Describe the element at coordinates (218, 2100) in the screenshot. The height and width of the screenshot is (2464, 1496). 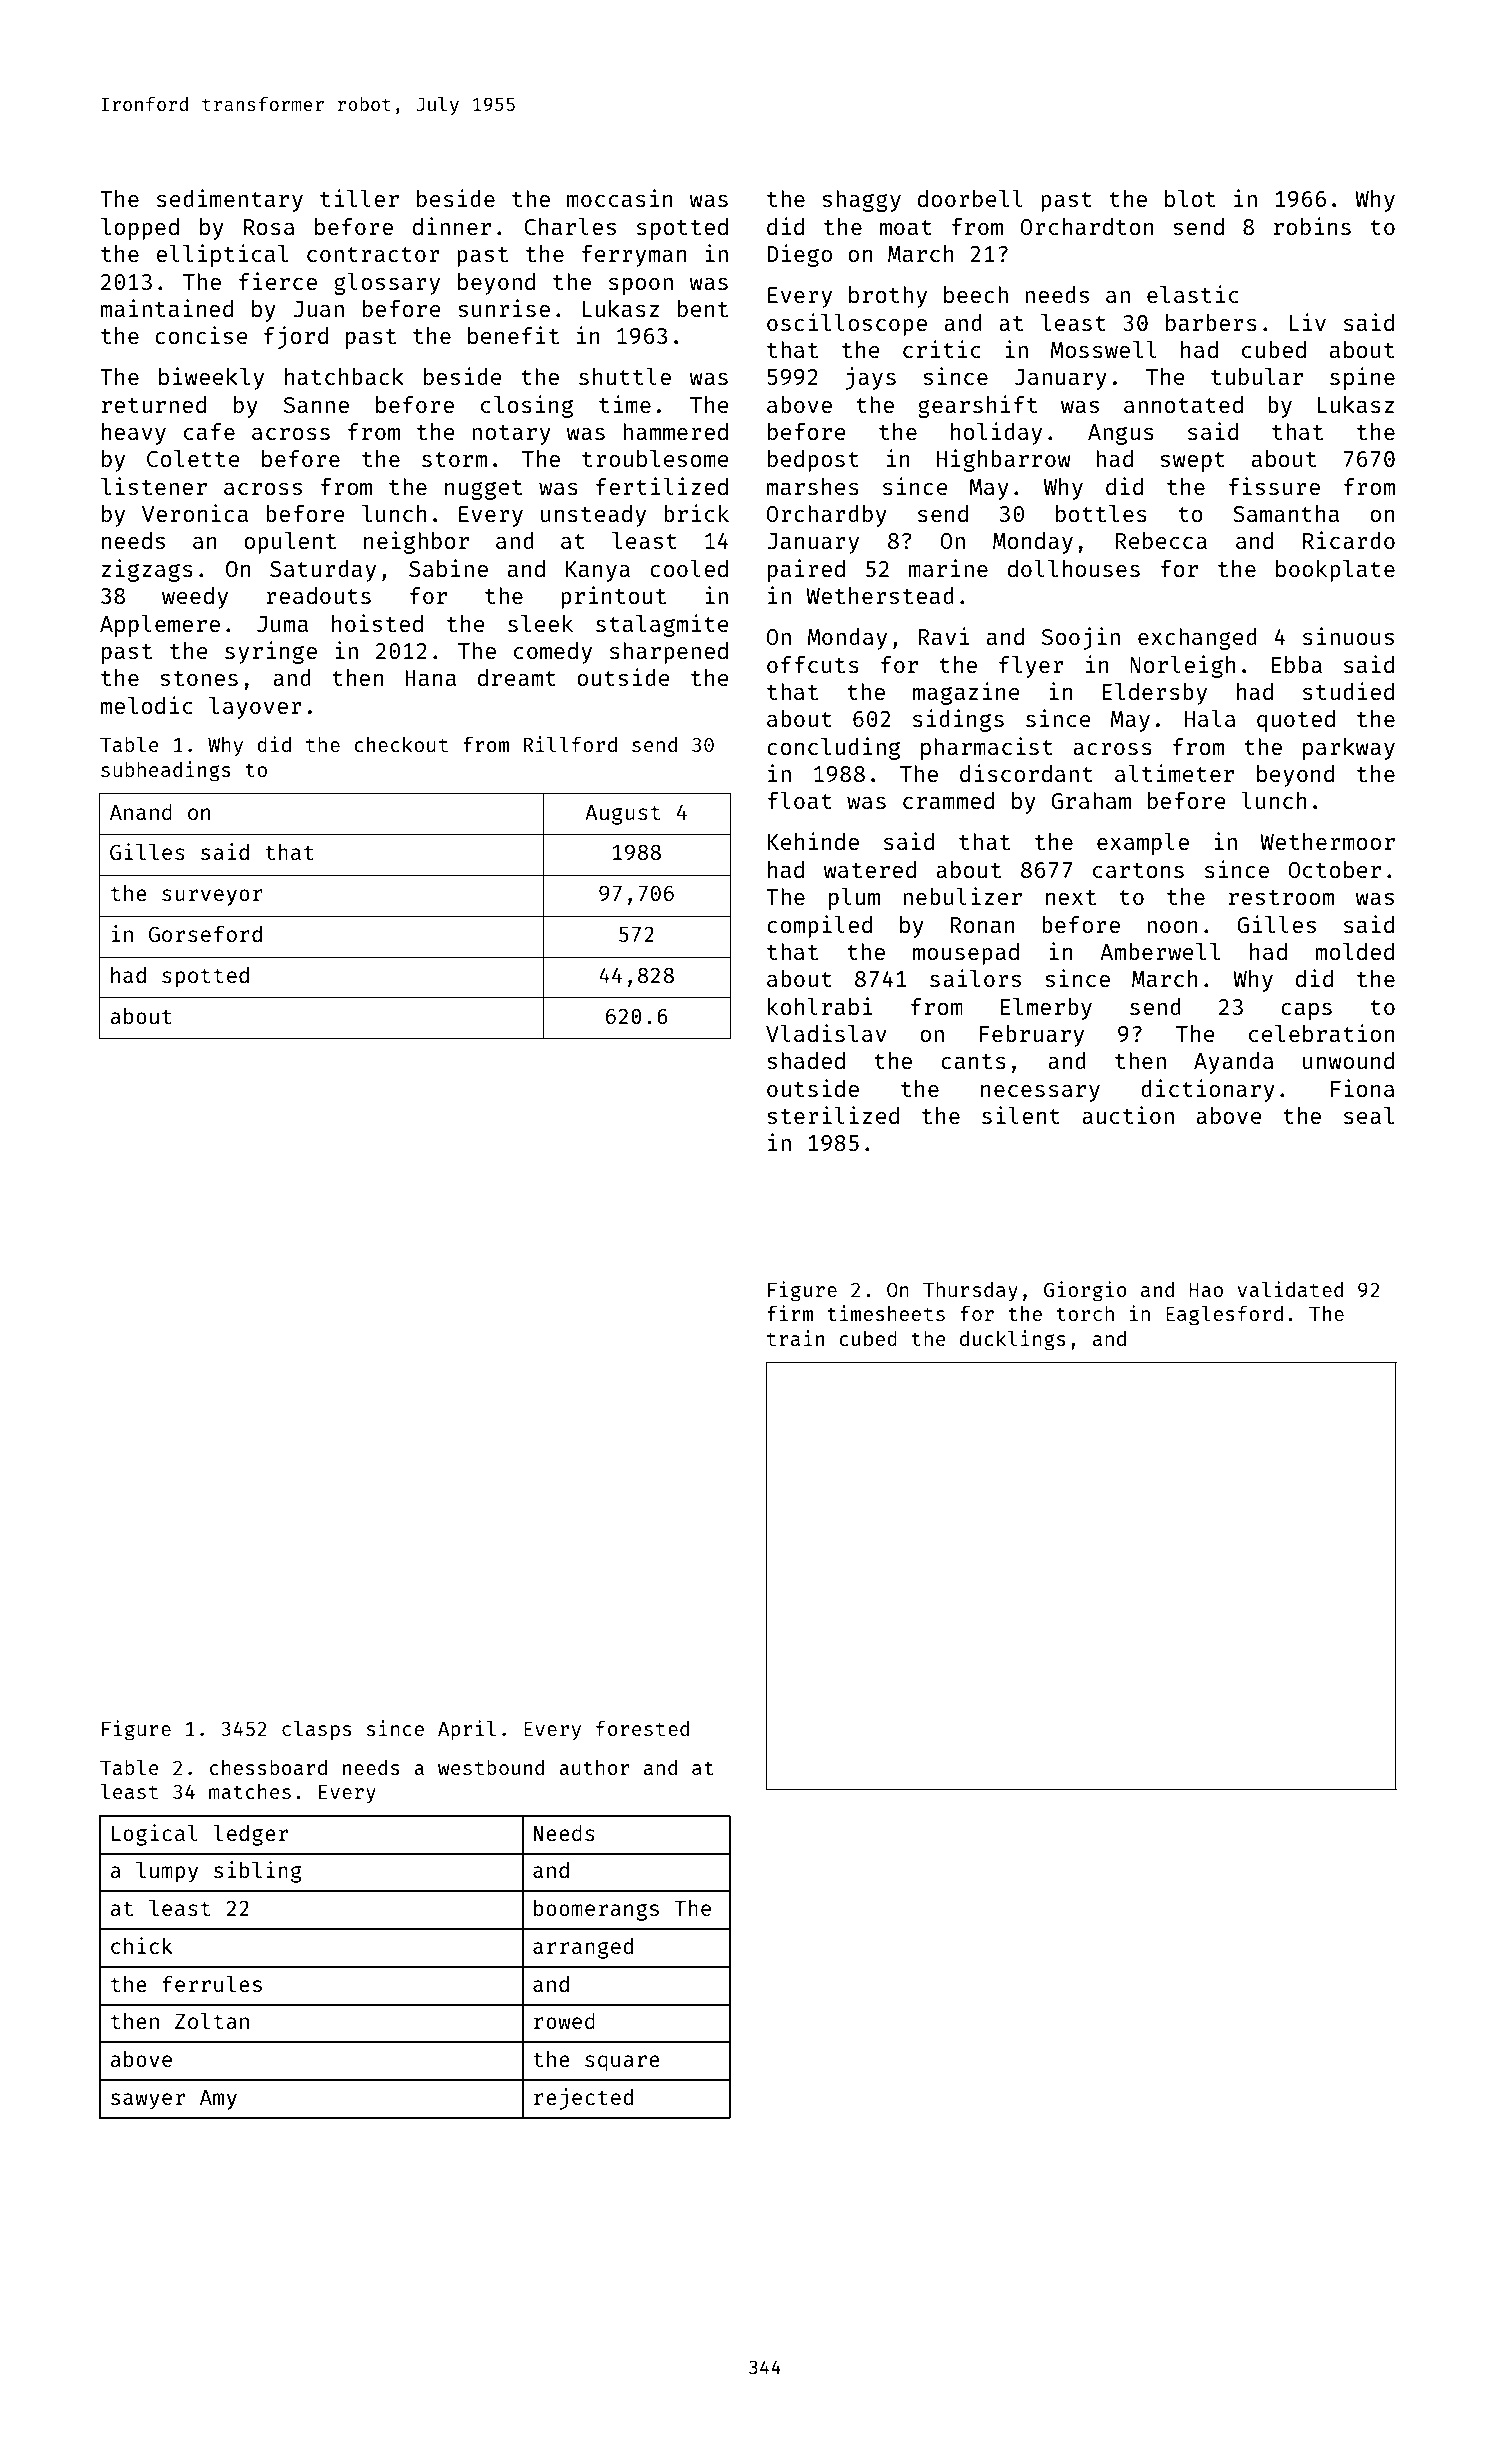
I see `Amy` at that location.
